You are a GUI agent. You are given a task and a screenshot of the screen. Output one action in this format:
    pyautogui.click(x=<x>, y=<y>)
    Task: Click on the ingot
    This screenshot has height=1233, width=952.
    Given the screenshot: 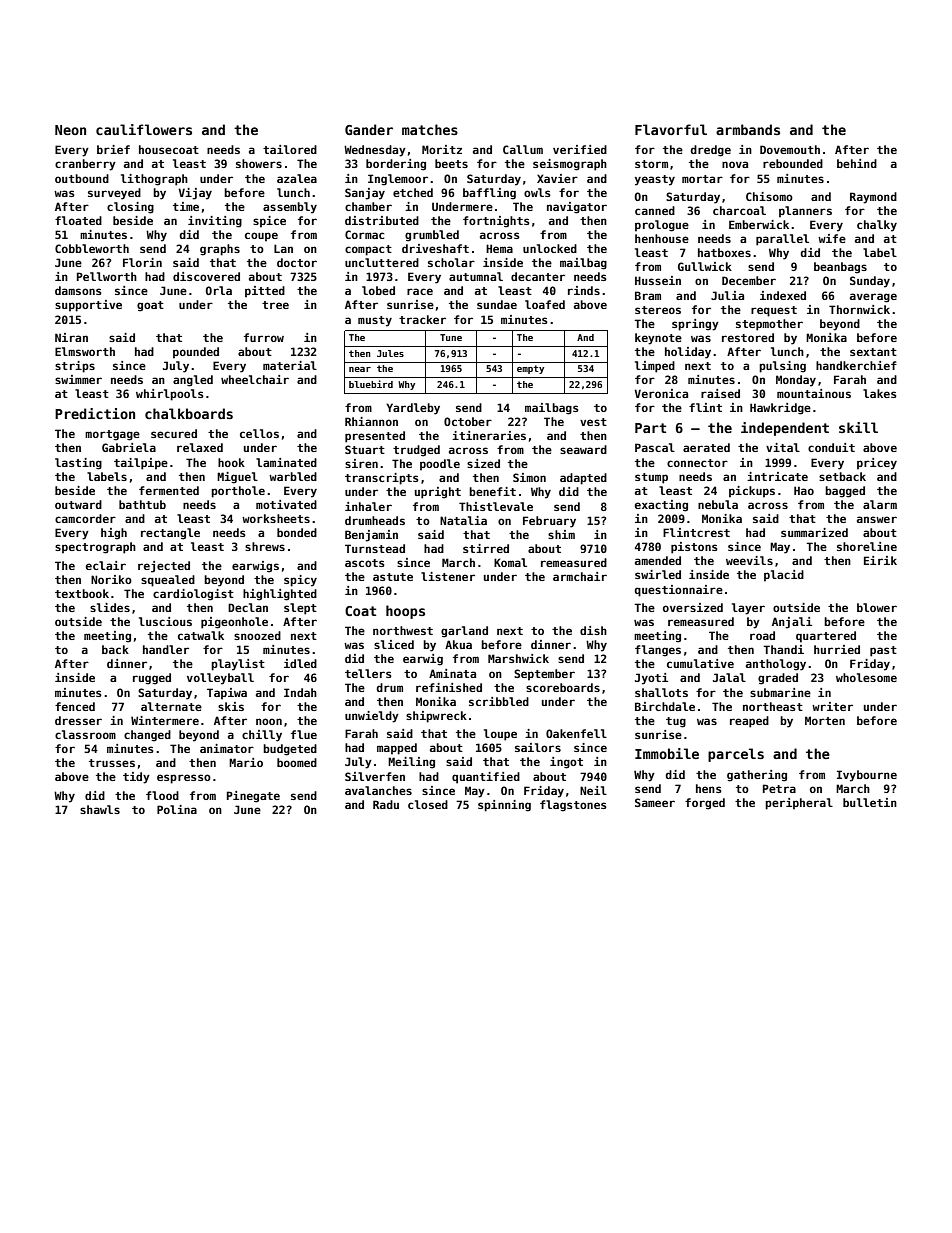 What is the action you would take?
    pyautogui.click(x=566, y=763)
